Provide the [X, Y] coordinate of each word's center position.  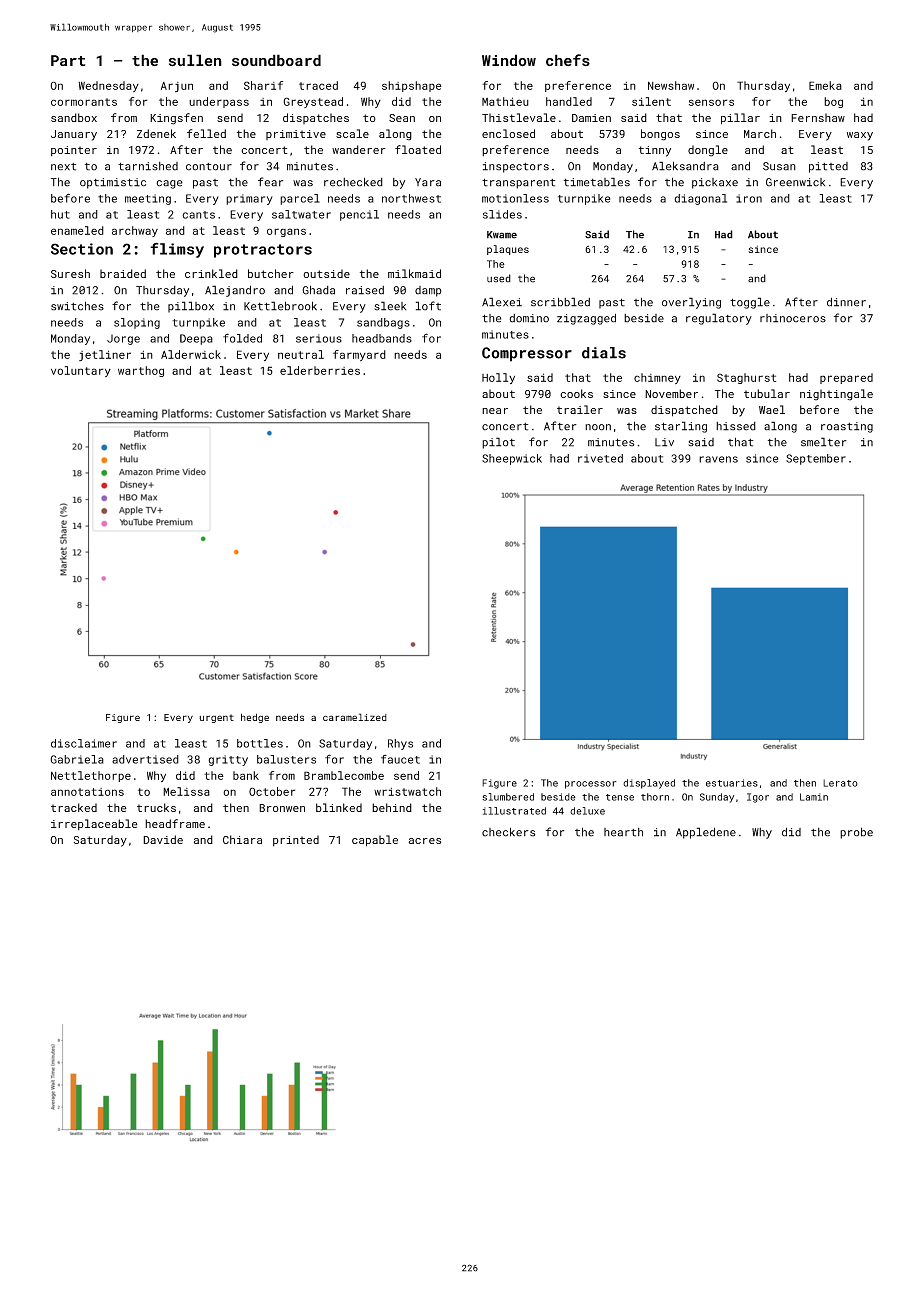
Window [509, 60]
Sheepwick [512, 459]
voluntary [81, 371]
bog [833, 102]
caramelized [355, 717]
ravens [718, 459]
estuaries [732, 783]
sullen [195, 60]
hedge [255, 718]
